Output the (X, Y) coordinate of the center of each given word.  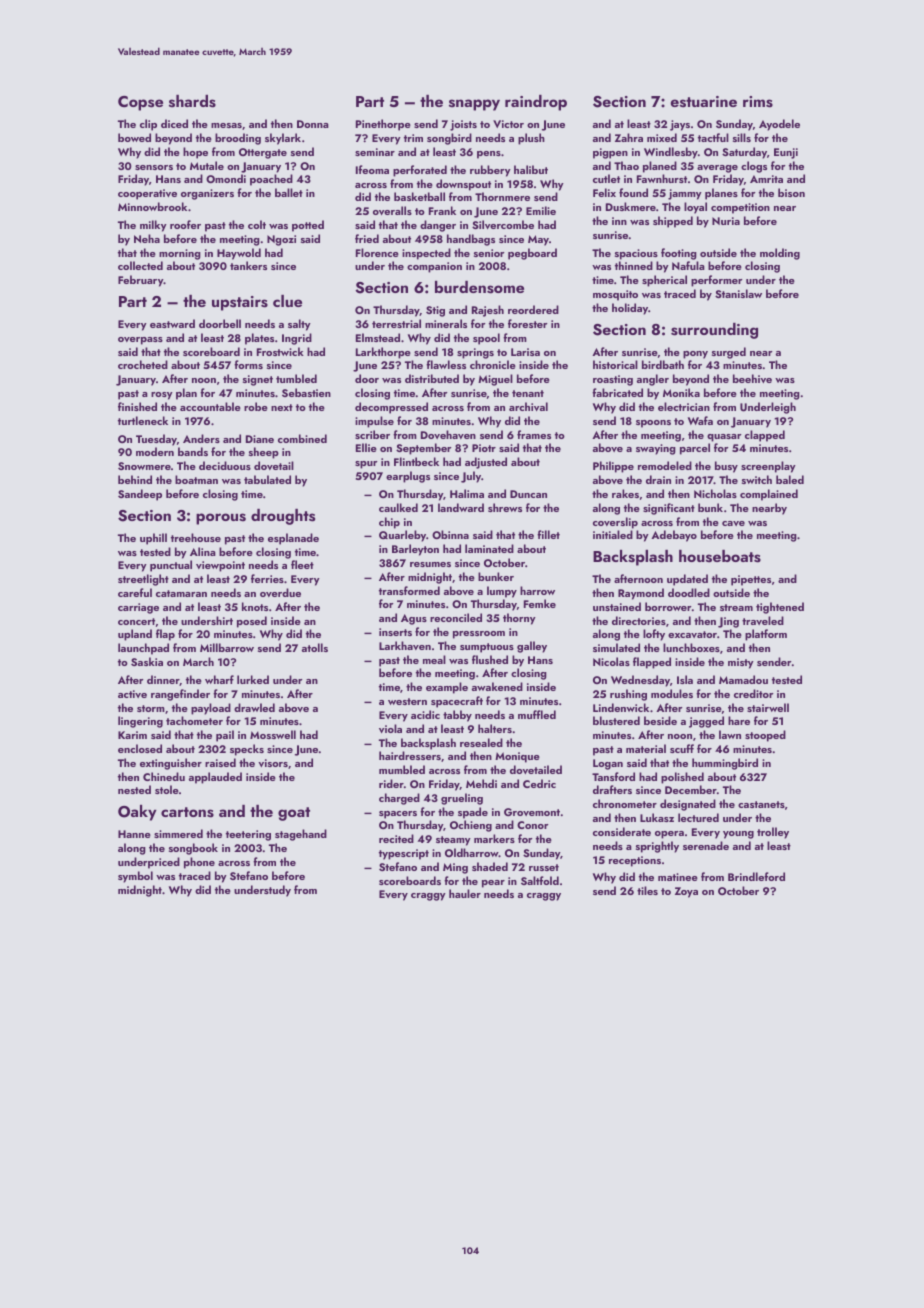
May (538, 240)
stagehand (301, 835)
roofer (185, 224)
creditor (754, 693)
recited (396, 838)
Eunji (786, 153)
